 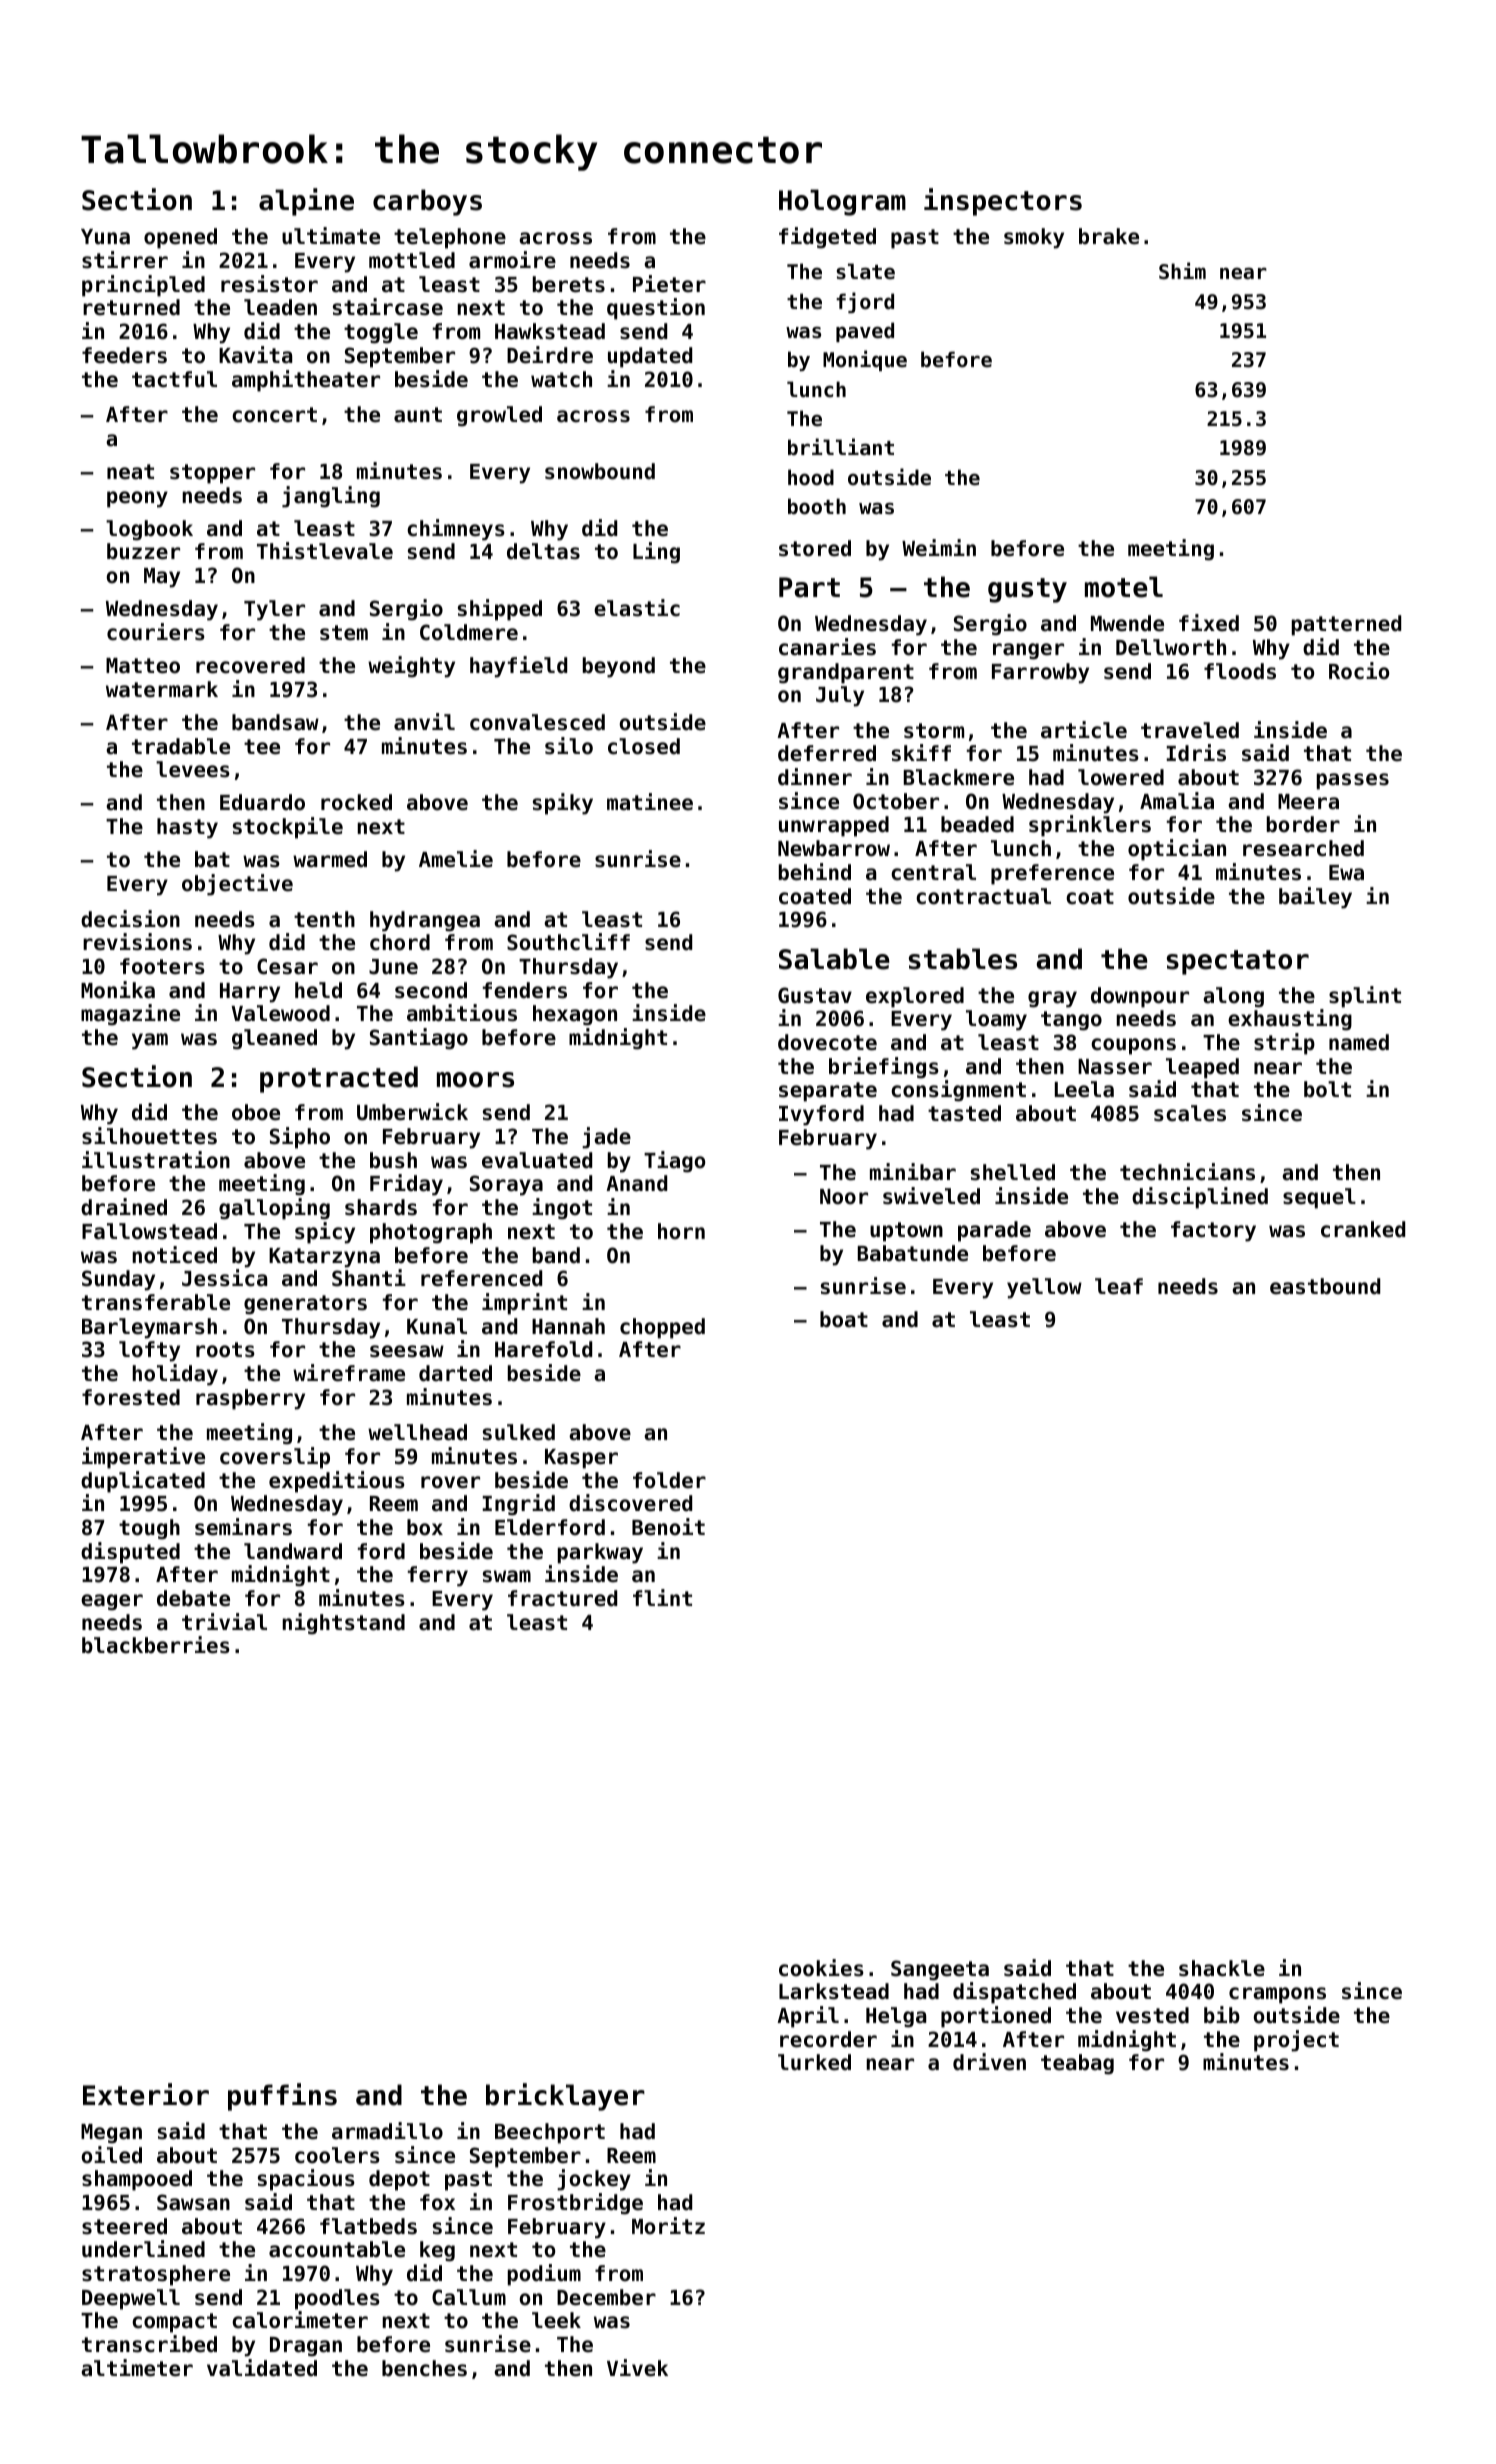 What do you see at coordinates (306, 202) in the screenshot?
I see `alpine` at bounding box center [306, 202].
